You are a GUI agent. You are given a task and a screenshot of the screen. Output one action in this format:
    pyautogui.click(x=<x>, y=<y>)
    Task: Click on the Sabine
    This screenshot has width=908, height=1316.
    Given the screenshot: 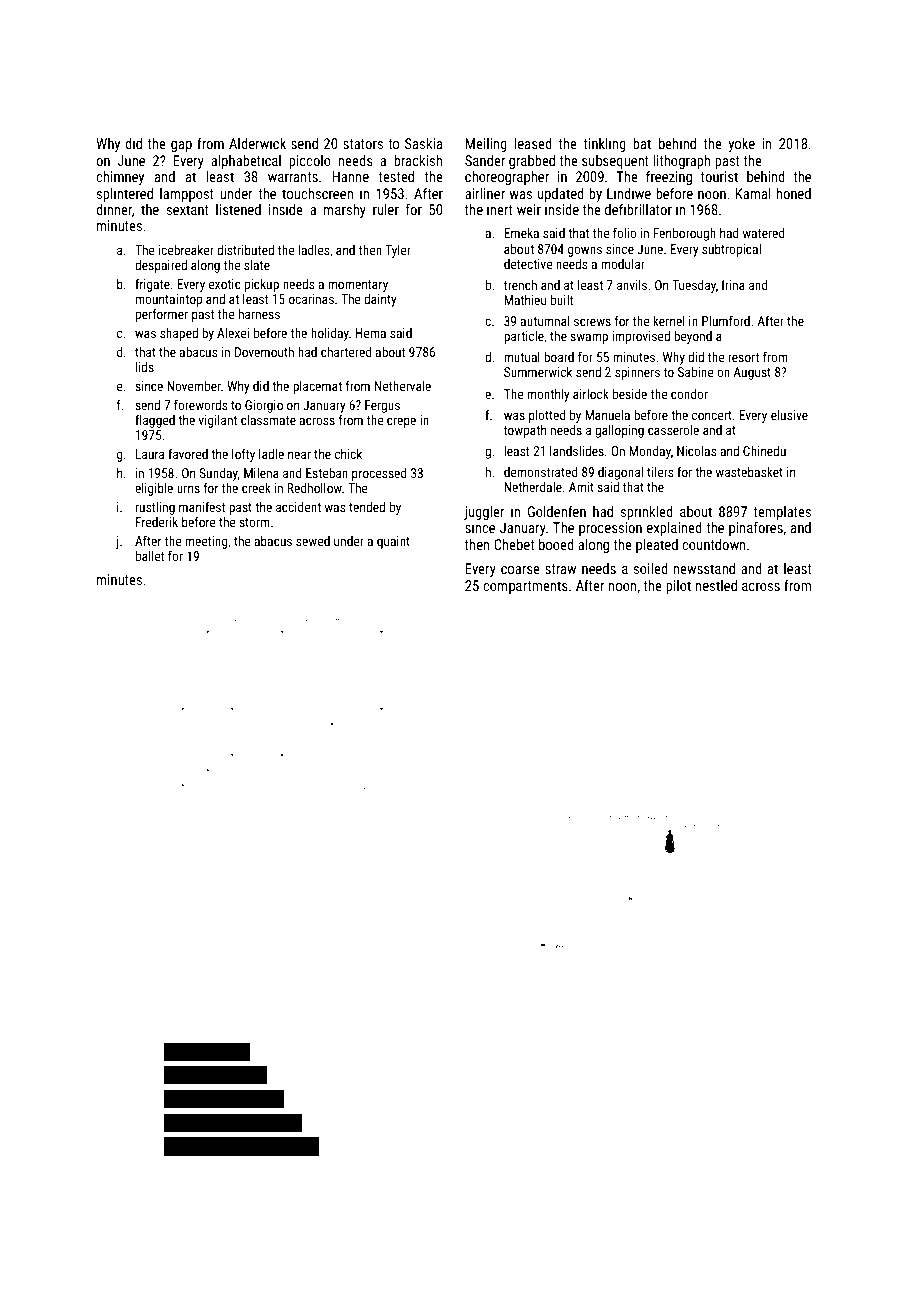 What is the action you would take?
    pyautogui.click(x=695, y=372)
